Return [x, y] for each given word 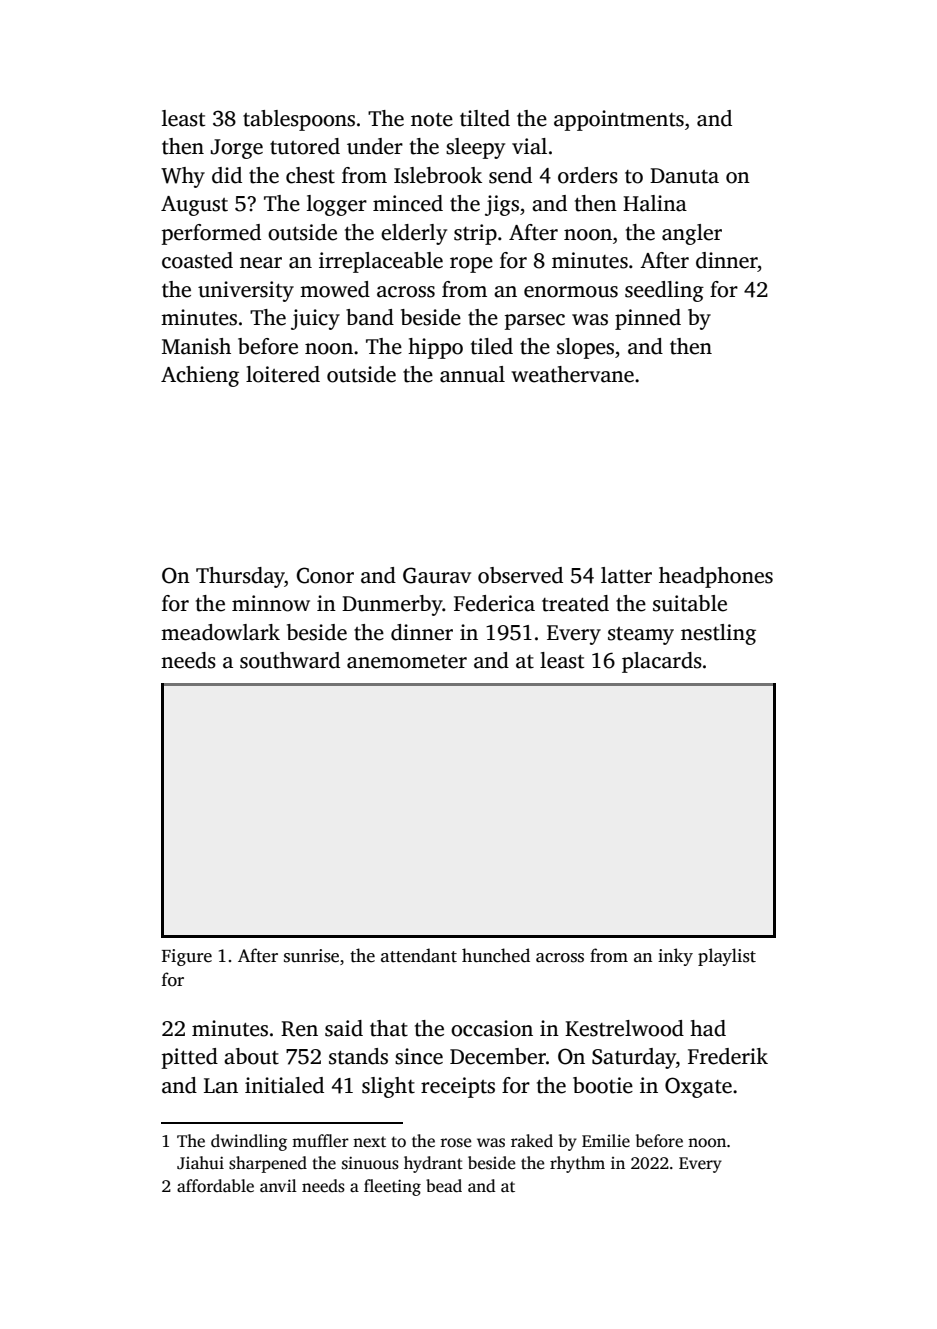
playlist [727, 957]
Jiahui [200, 1163]
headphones [716, 577]
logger [337, 205]
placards [662, 662]
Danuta [684, 176]
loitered [283, 374]
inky [675, 957]
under [375, 146]
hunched [496, 955]
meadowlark [220, 632]
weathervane [572, 374]
